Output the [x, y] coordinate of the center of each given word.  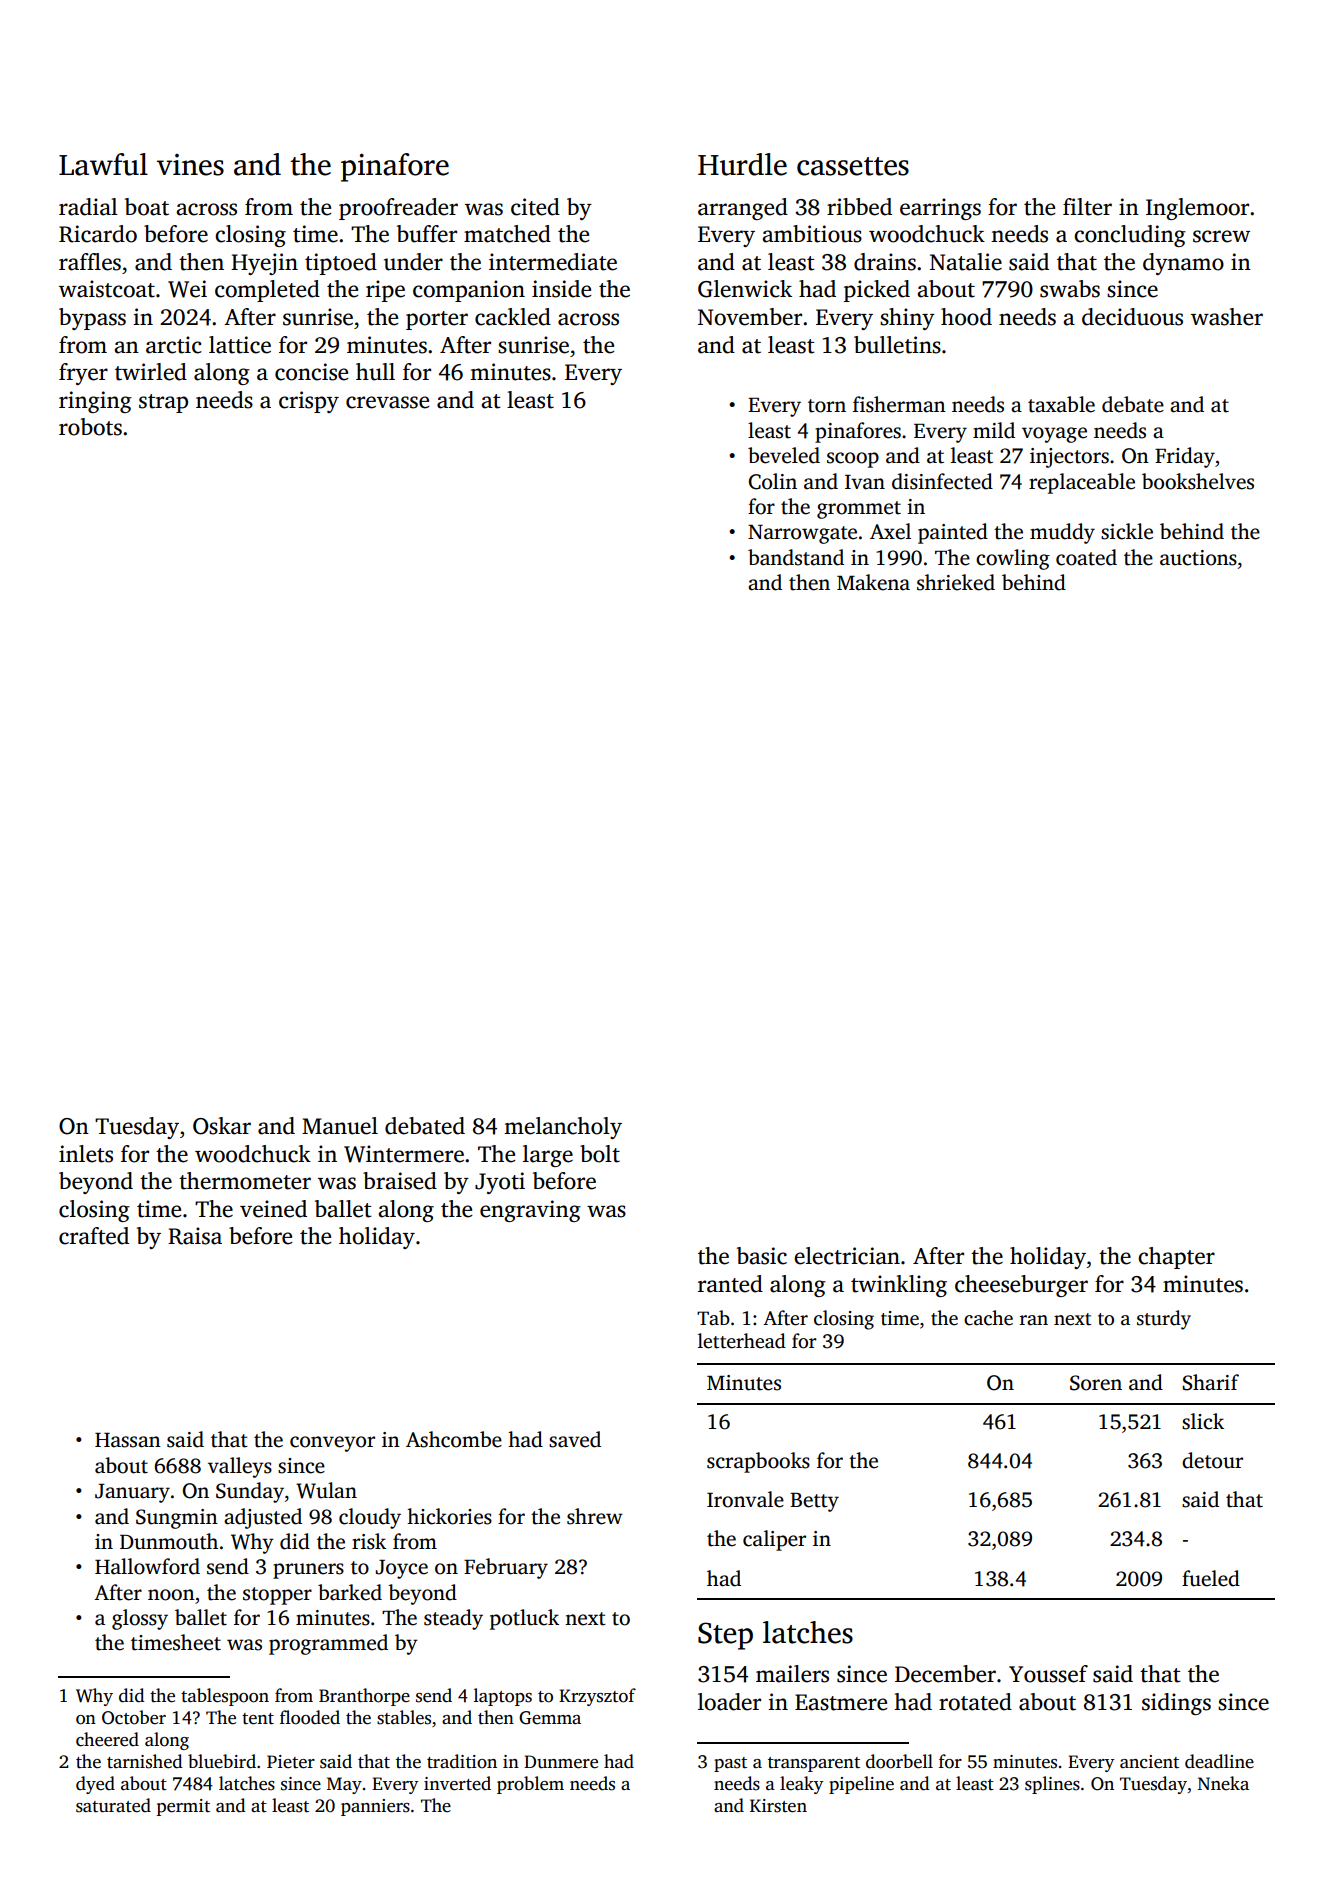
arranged [743, 209]
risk [369, 1541]
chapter [1176, 1258]
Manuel [340, 1126]
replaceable [1082, 483]
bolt [600, 1154]
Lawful [103, 164]
